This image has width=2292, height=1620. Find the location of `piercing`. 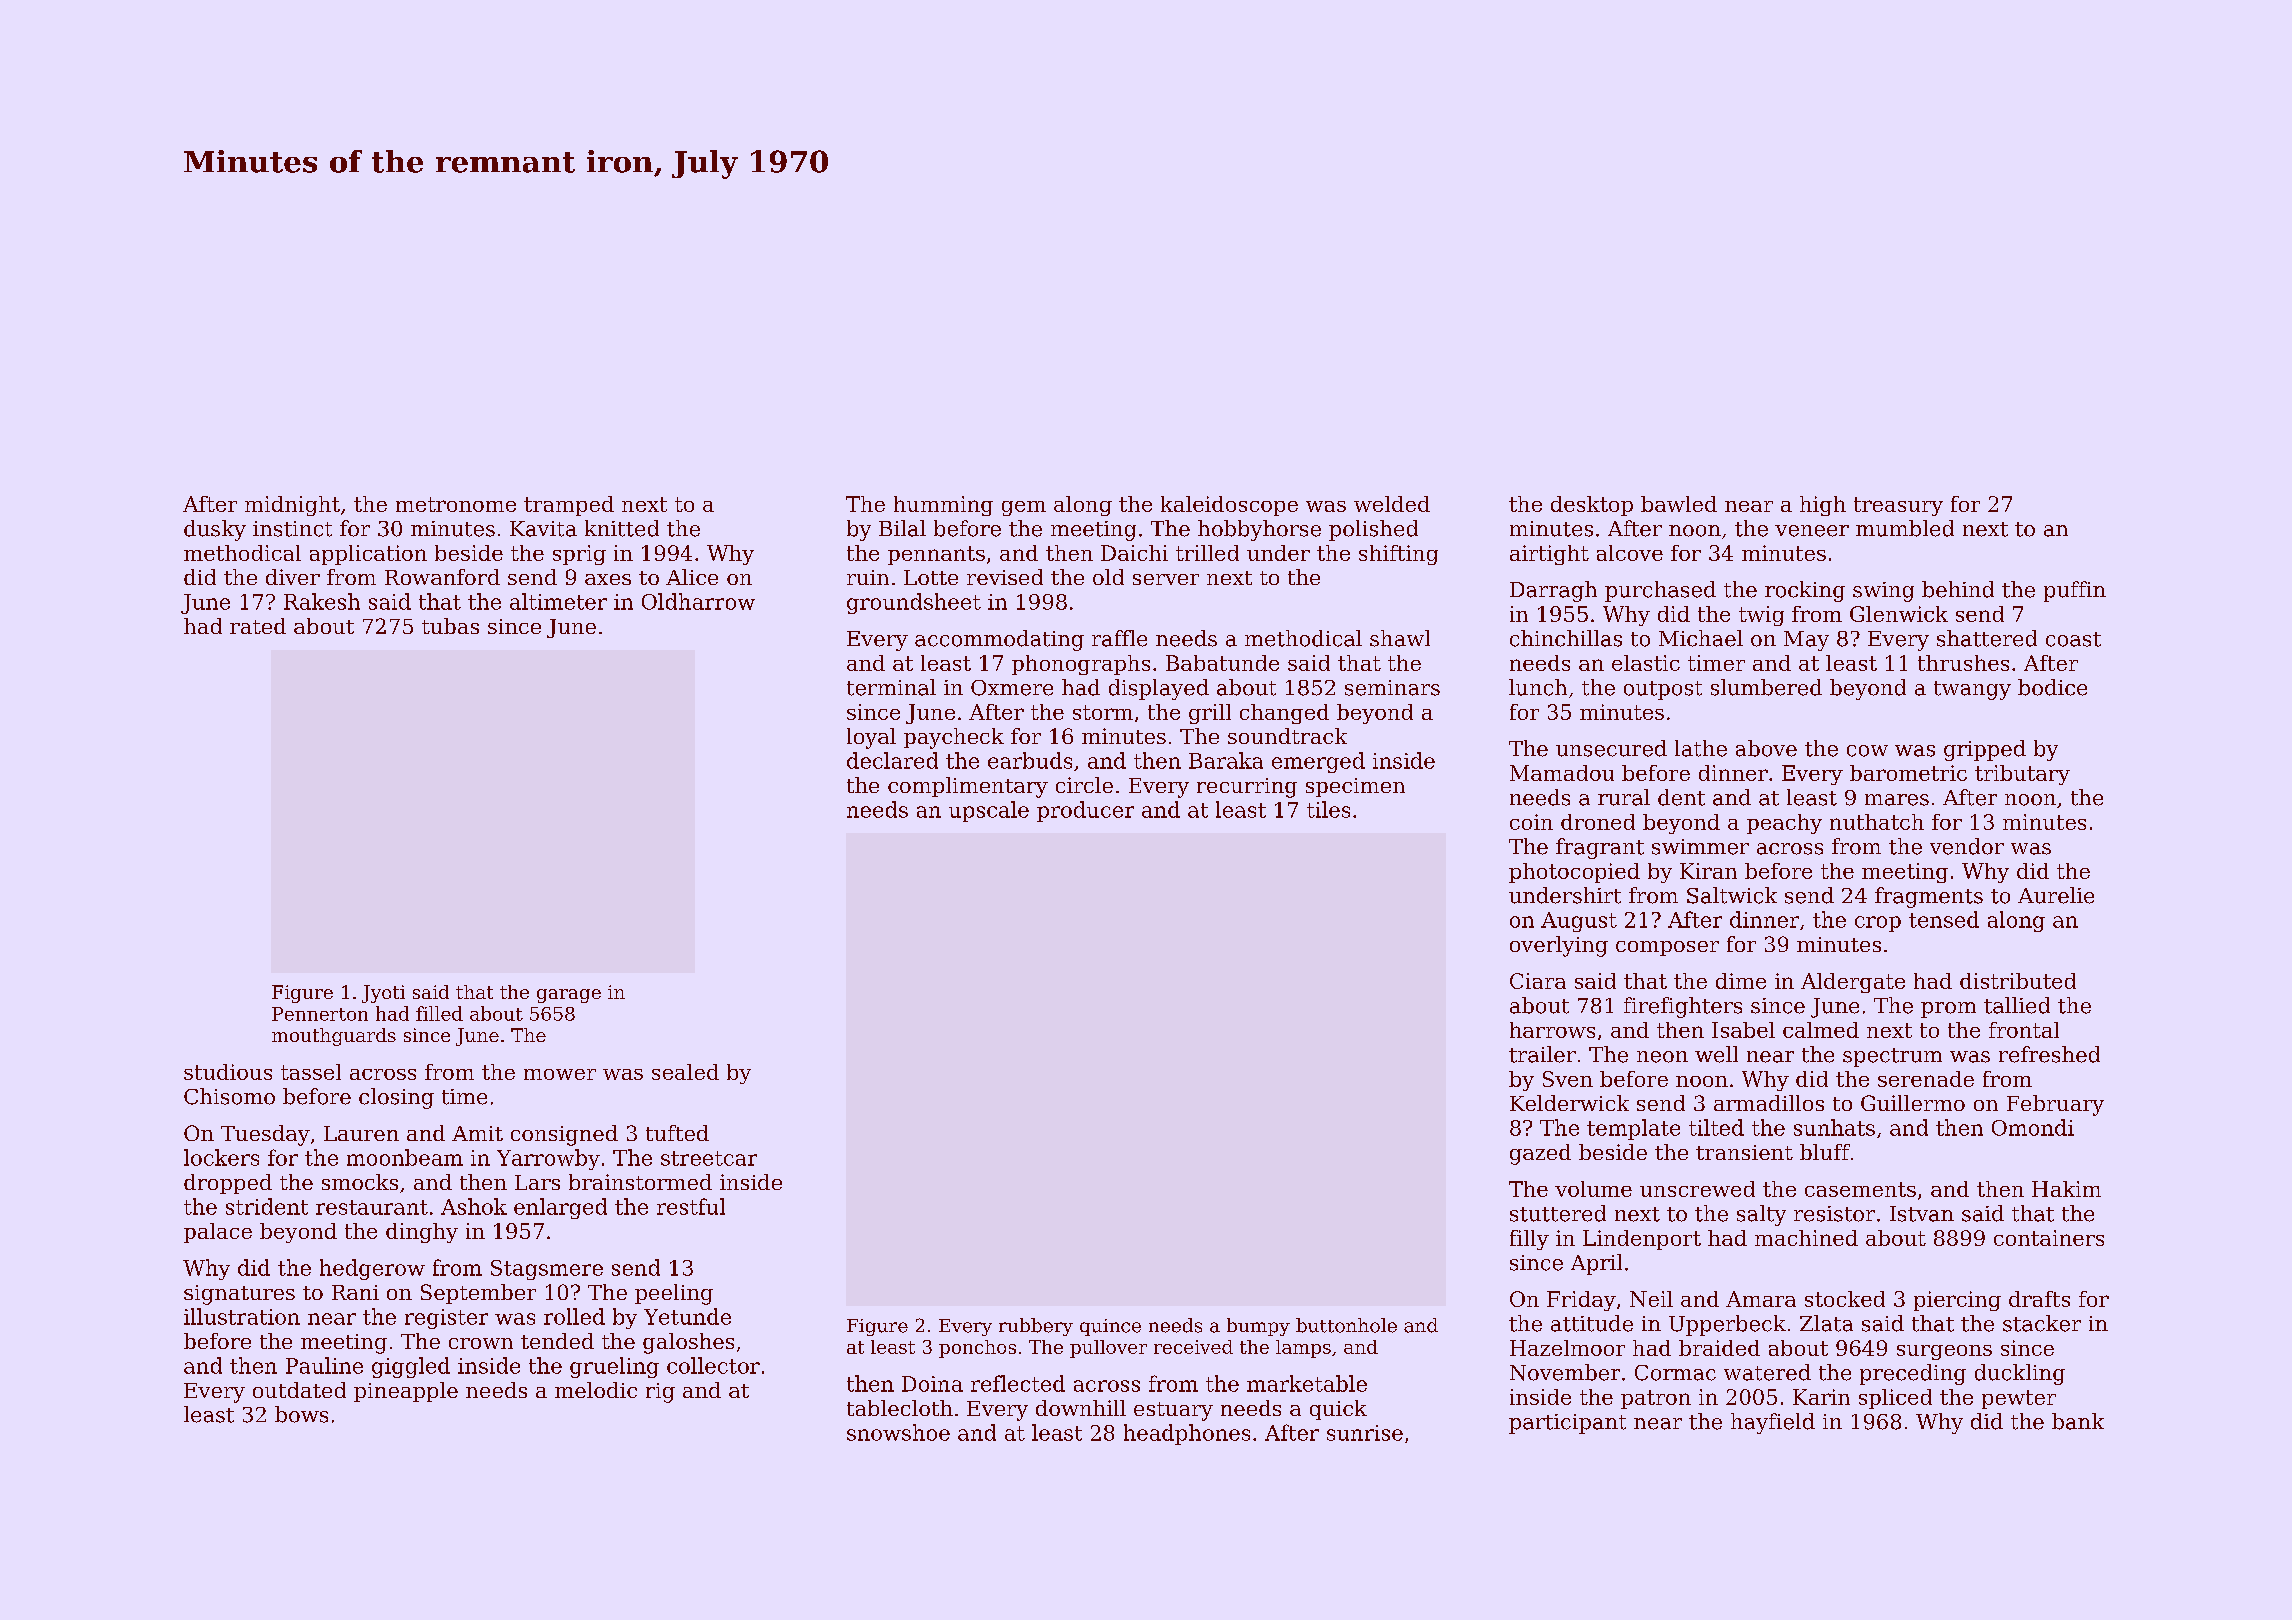

piercing is located at coordinates (1957, 1301).
